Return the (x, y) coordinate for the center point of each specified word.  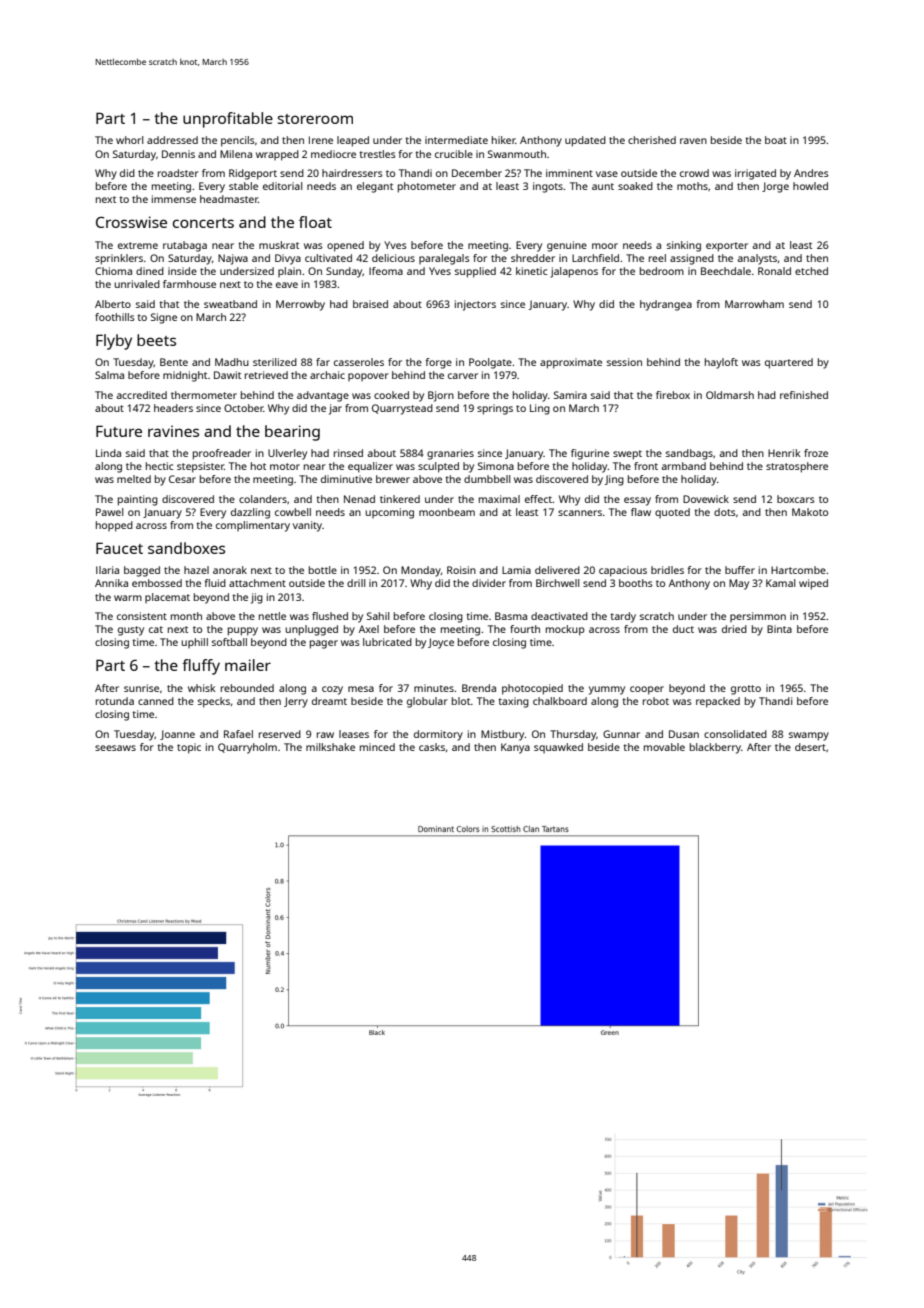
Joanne (177, 735)
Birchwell (557, 583)
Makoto (810, 512)
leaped (353, 141)
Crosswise (131, 222)
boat (776, 140)
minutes (434, 688)
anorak (230, 570)
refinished (804, 395)
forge (439, 363)
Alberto (113, 304)
